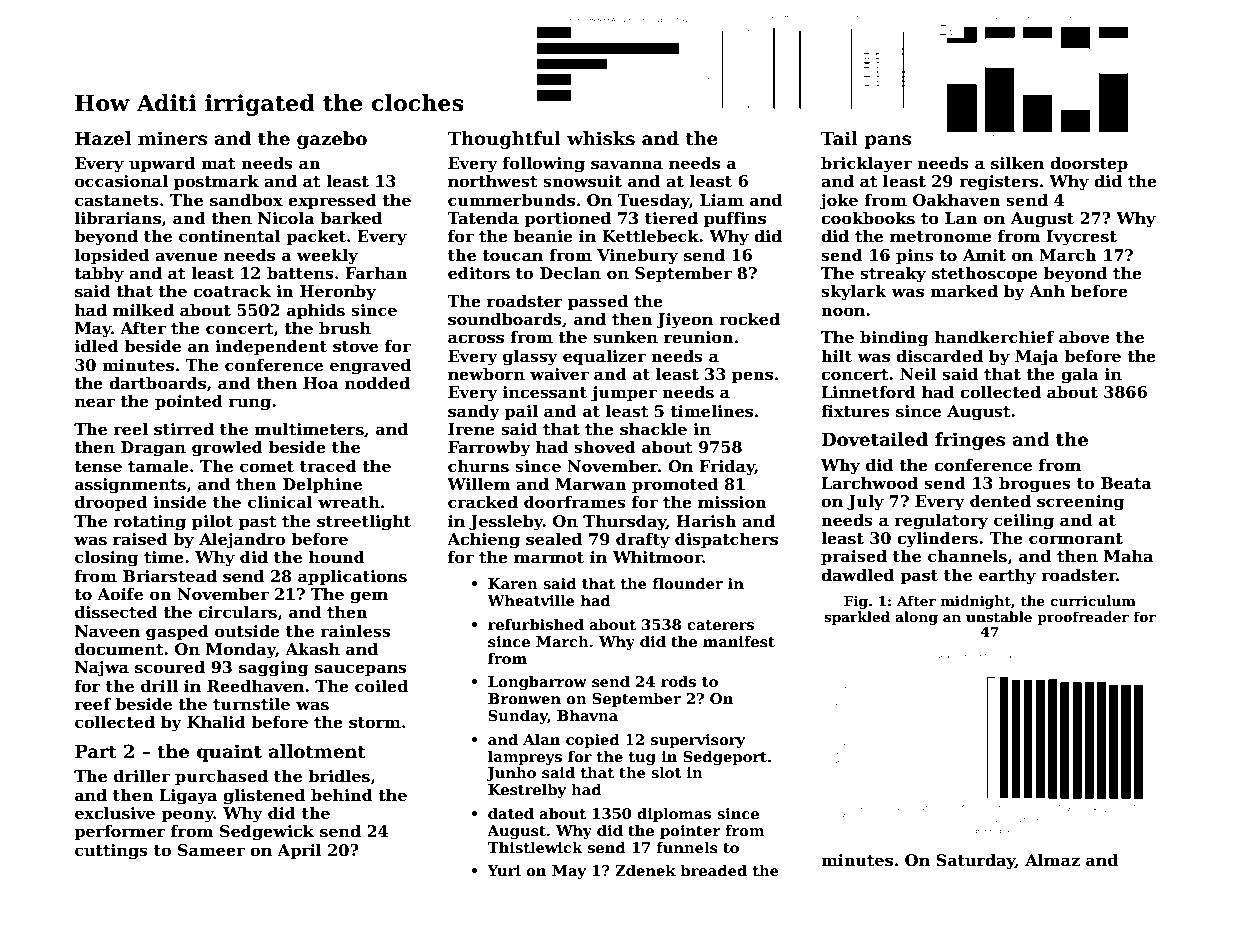  What do you see at coordinates (688, 583) in the screenshot?
I see `flounder` at bounding box center [688, 583].
